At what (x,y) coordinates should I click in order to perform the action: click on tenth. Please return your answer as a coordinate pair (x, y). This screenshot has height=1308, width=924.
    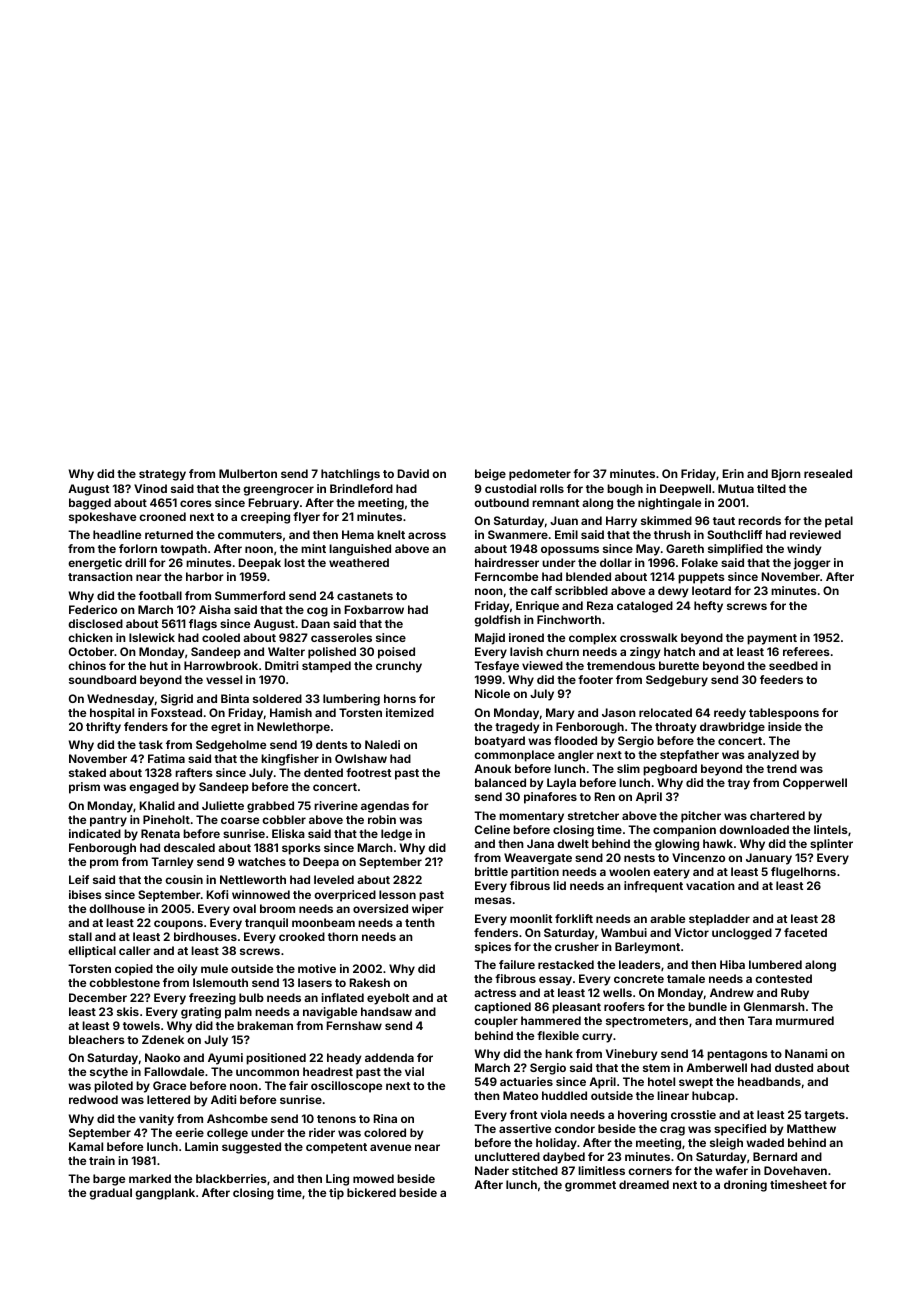
    Looking at the image, I should click on (420, 922).
